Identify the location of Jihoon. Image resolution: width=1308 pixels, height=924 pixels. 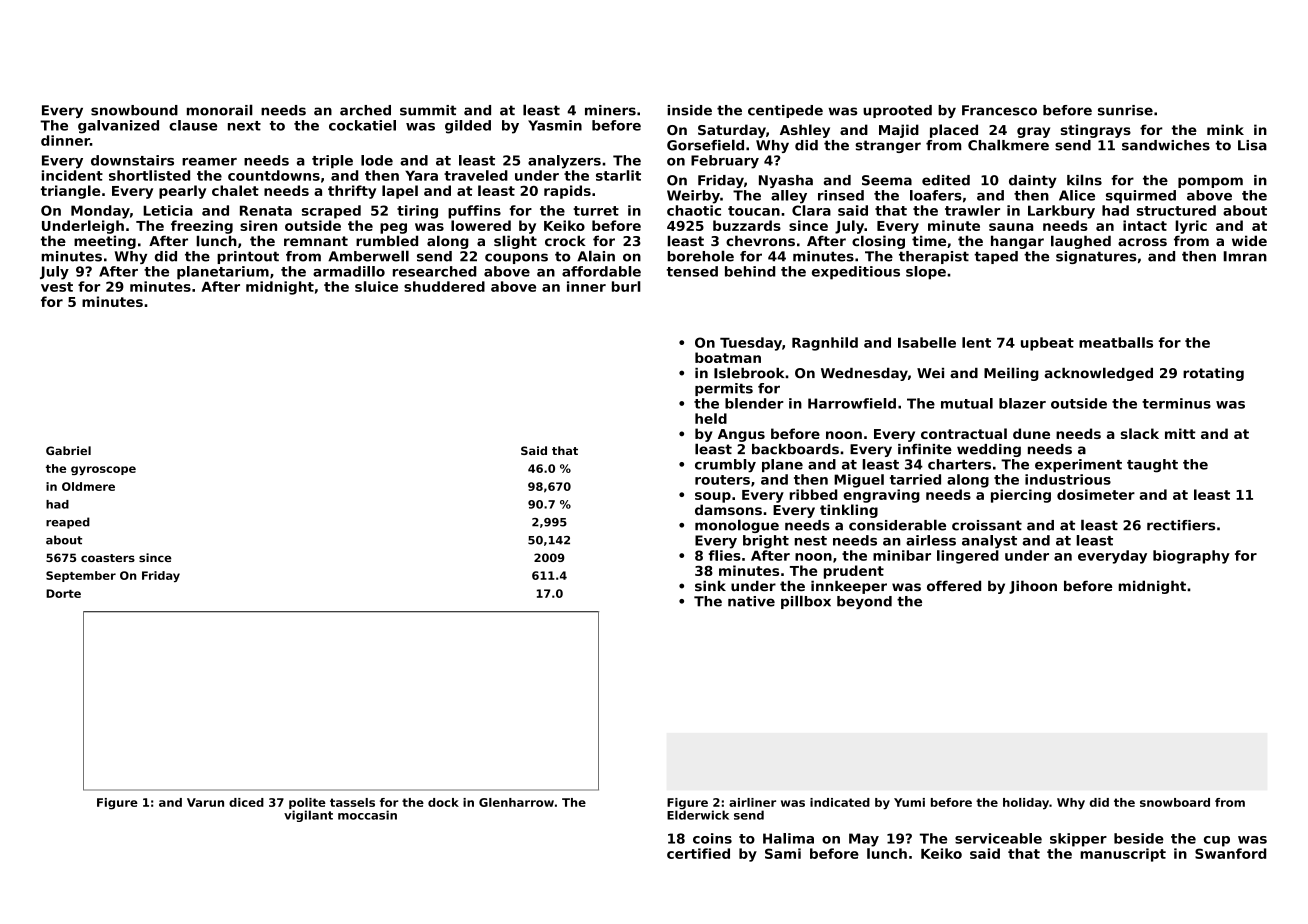
(1033, 587).
